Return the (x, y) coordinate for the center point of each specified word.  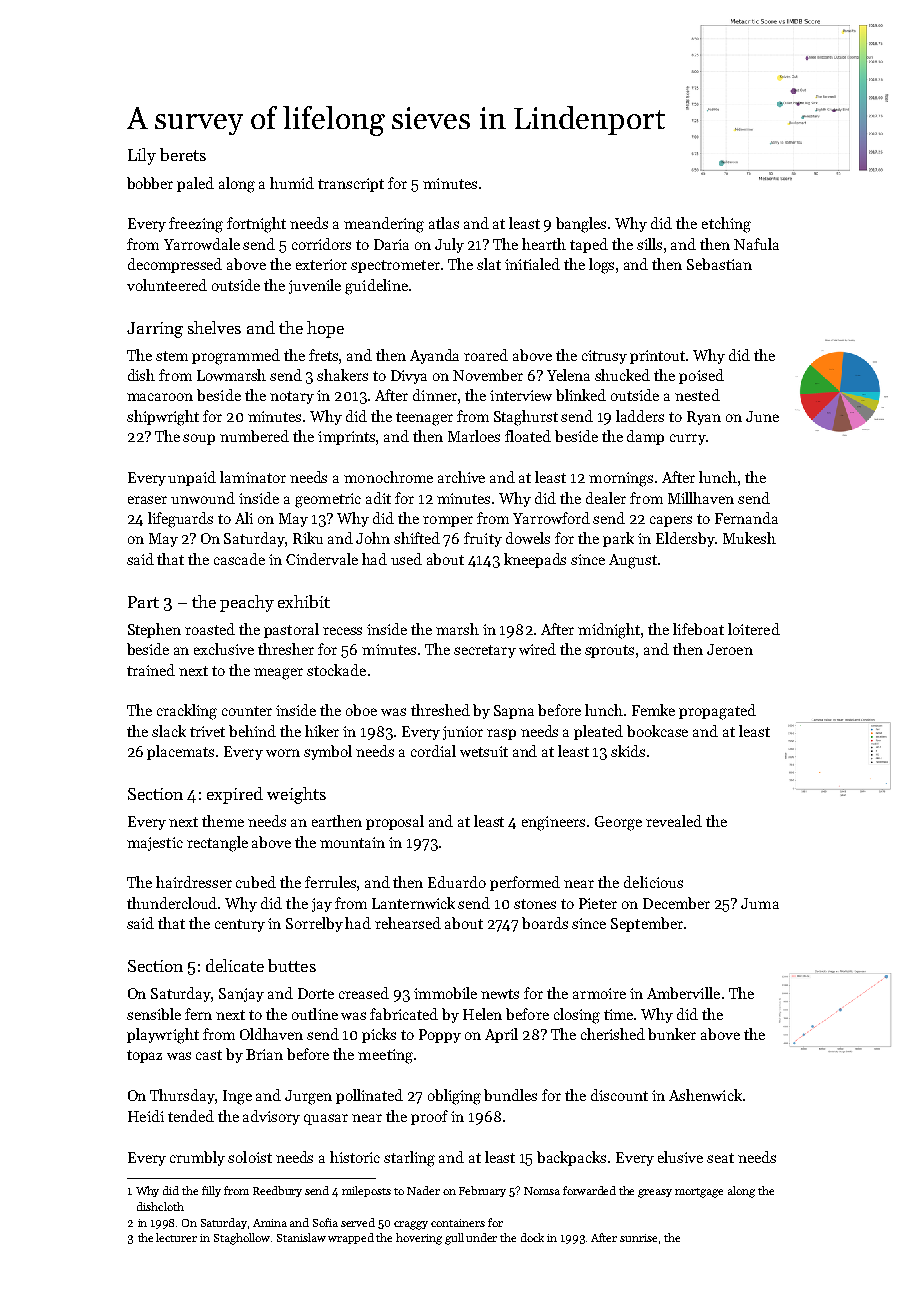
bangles (581, 225)
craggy (411, 1225)
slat (489, 264)
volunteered (167, 285)
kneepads (535, 560)
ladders (640, 416)
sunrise (638, 1238)
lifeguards (180, 520)
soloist (250, 1157)
